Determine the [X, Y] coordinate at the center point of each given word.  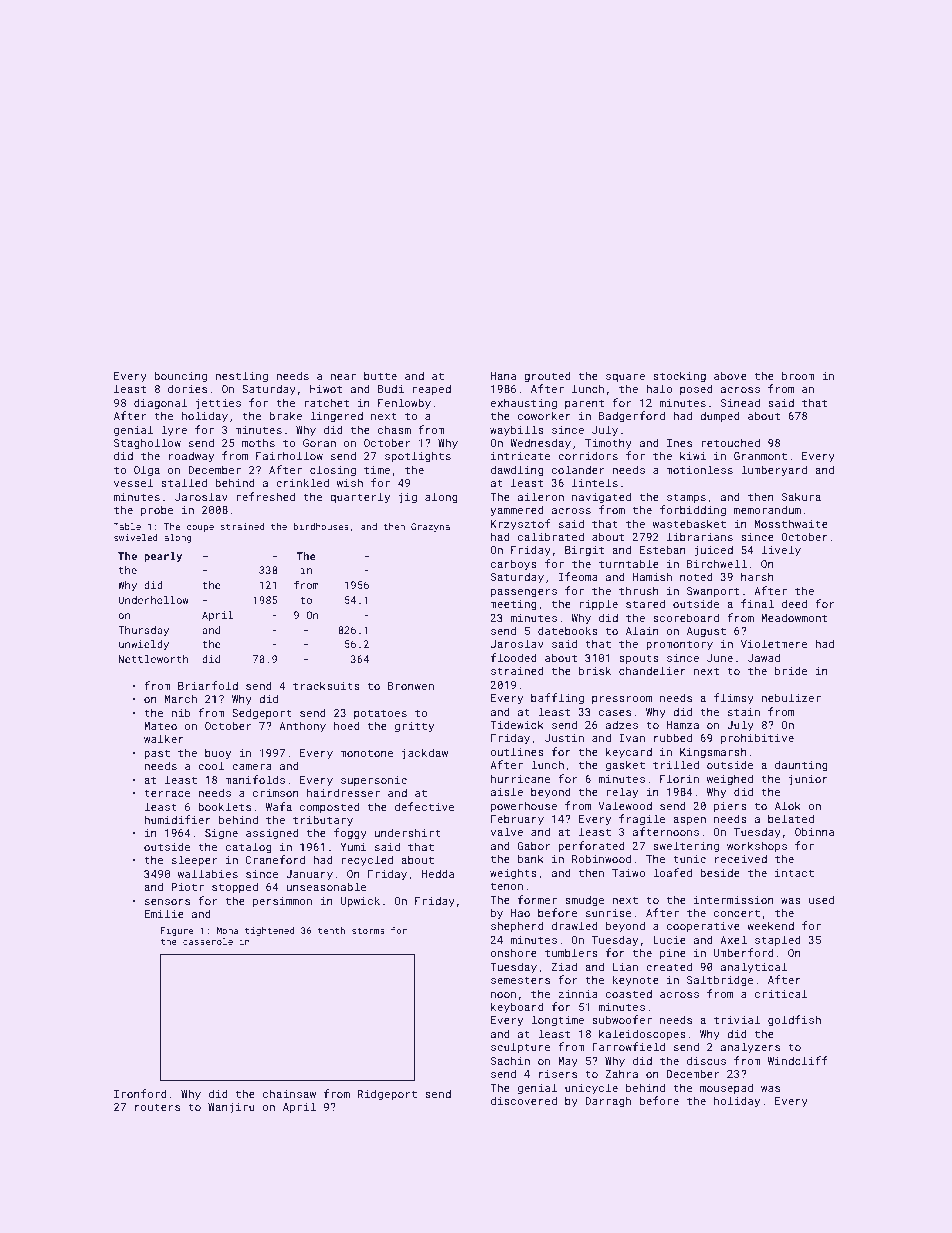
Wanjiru [231, 1108]
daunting [801, 766]
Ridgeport [387, 1095]
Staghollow [147, 444]
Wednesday [540, 444]
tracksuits [326, 686]
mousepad [726, 1088]
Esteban [663, 549]
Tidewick [517, 724]
